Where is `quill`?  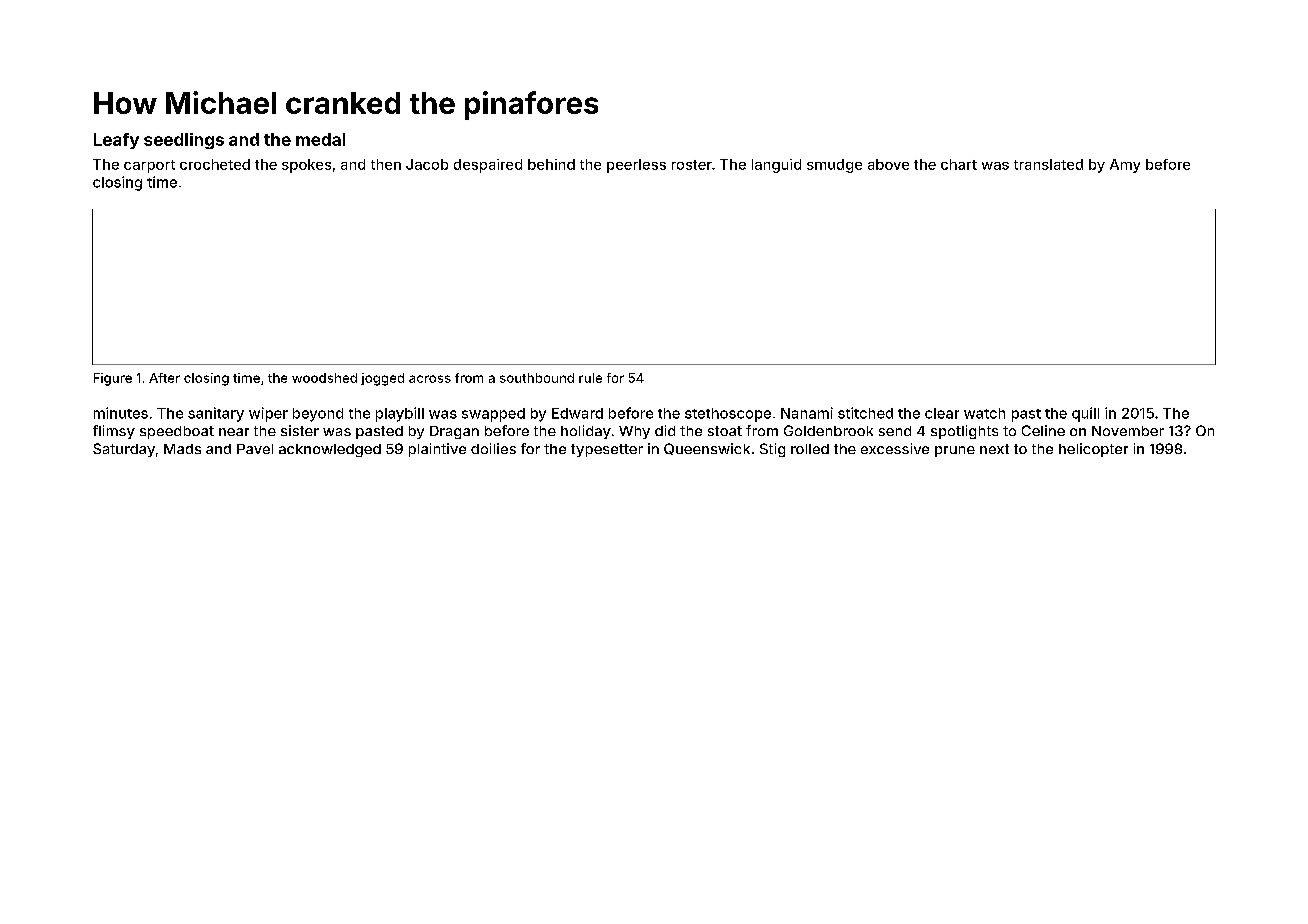 quill is located at coordinates (1085, 414).
